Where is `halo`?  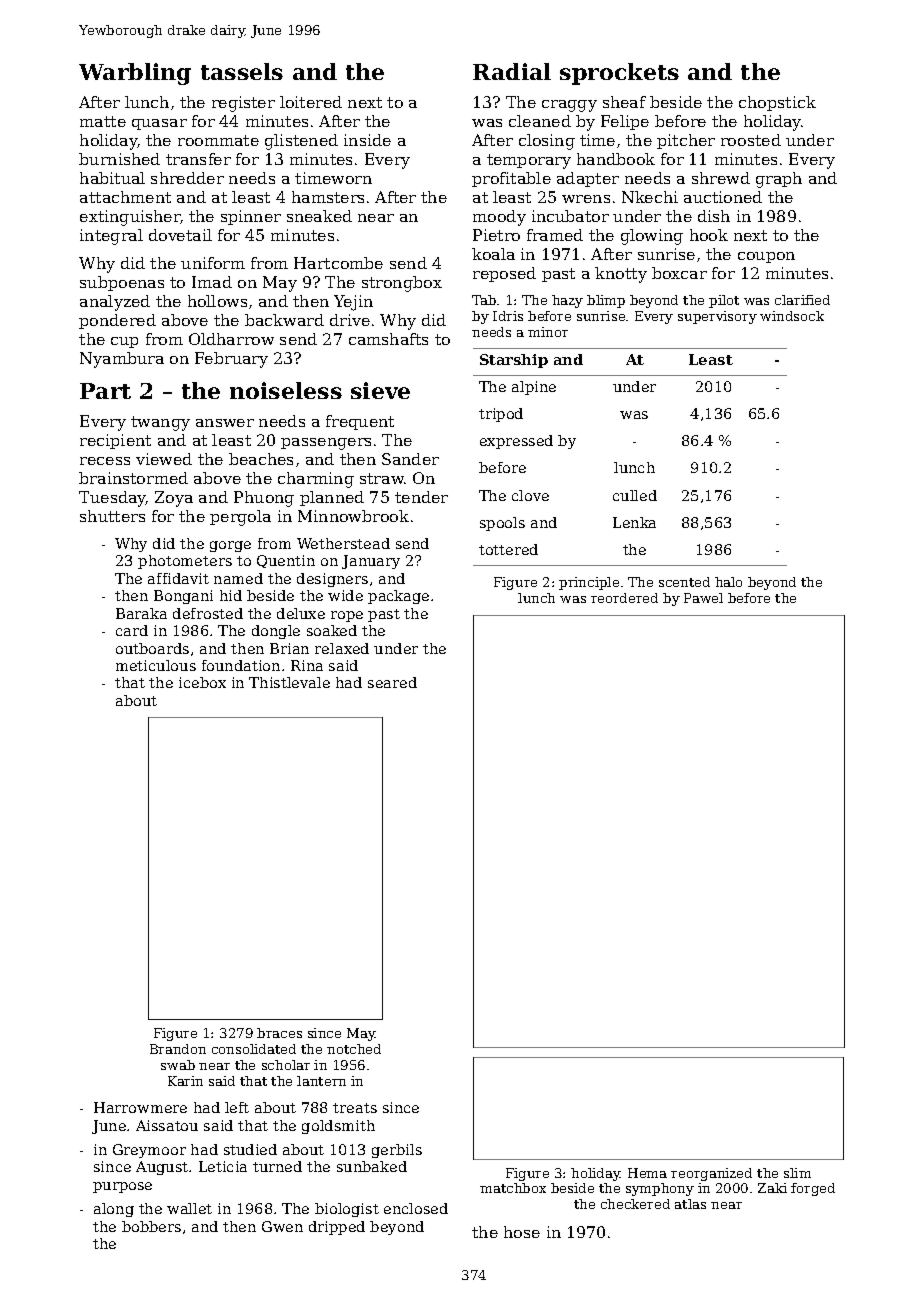
halo is located at coordinates (728, 582).
